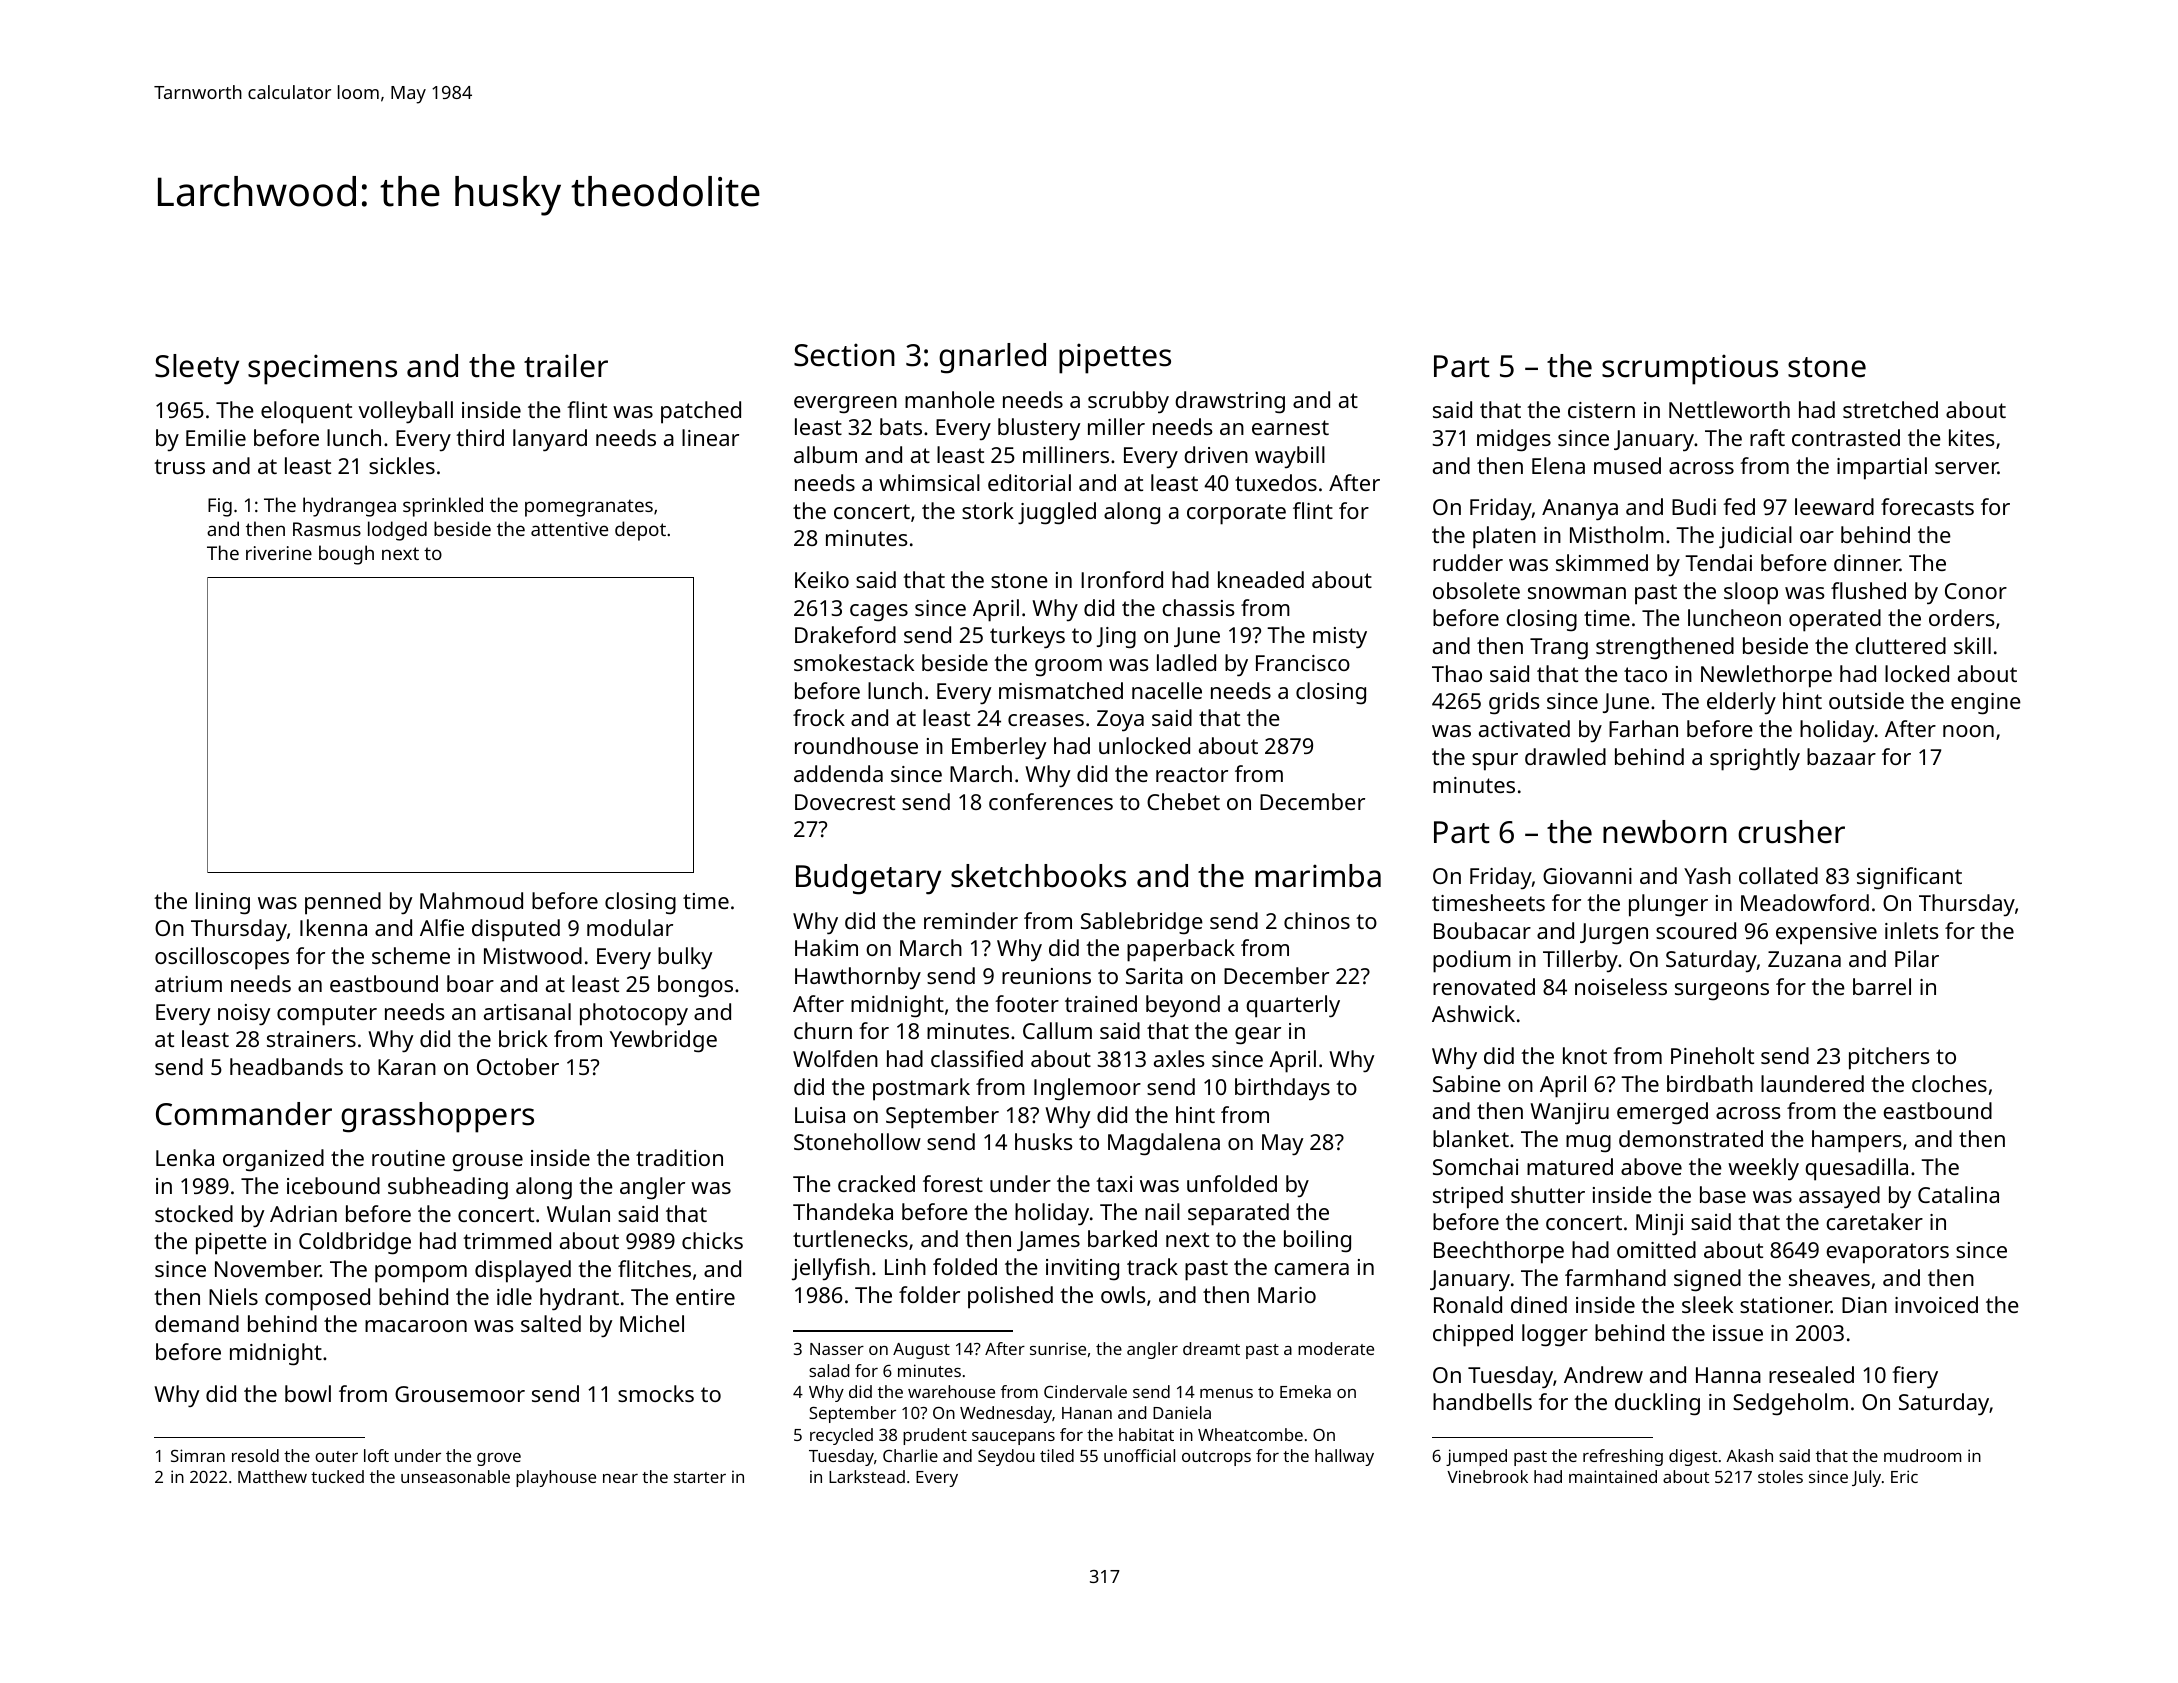  I want to click on turkeys, so click(1027, 637).
